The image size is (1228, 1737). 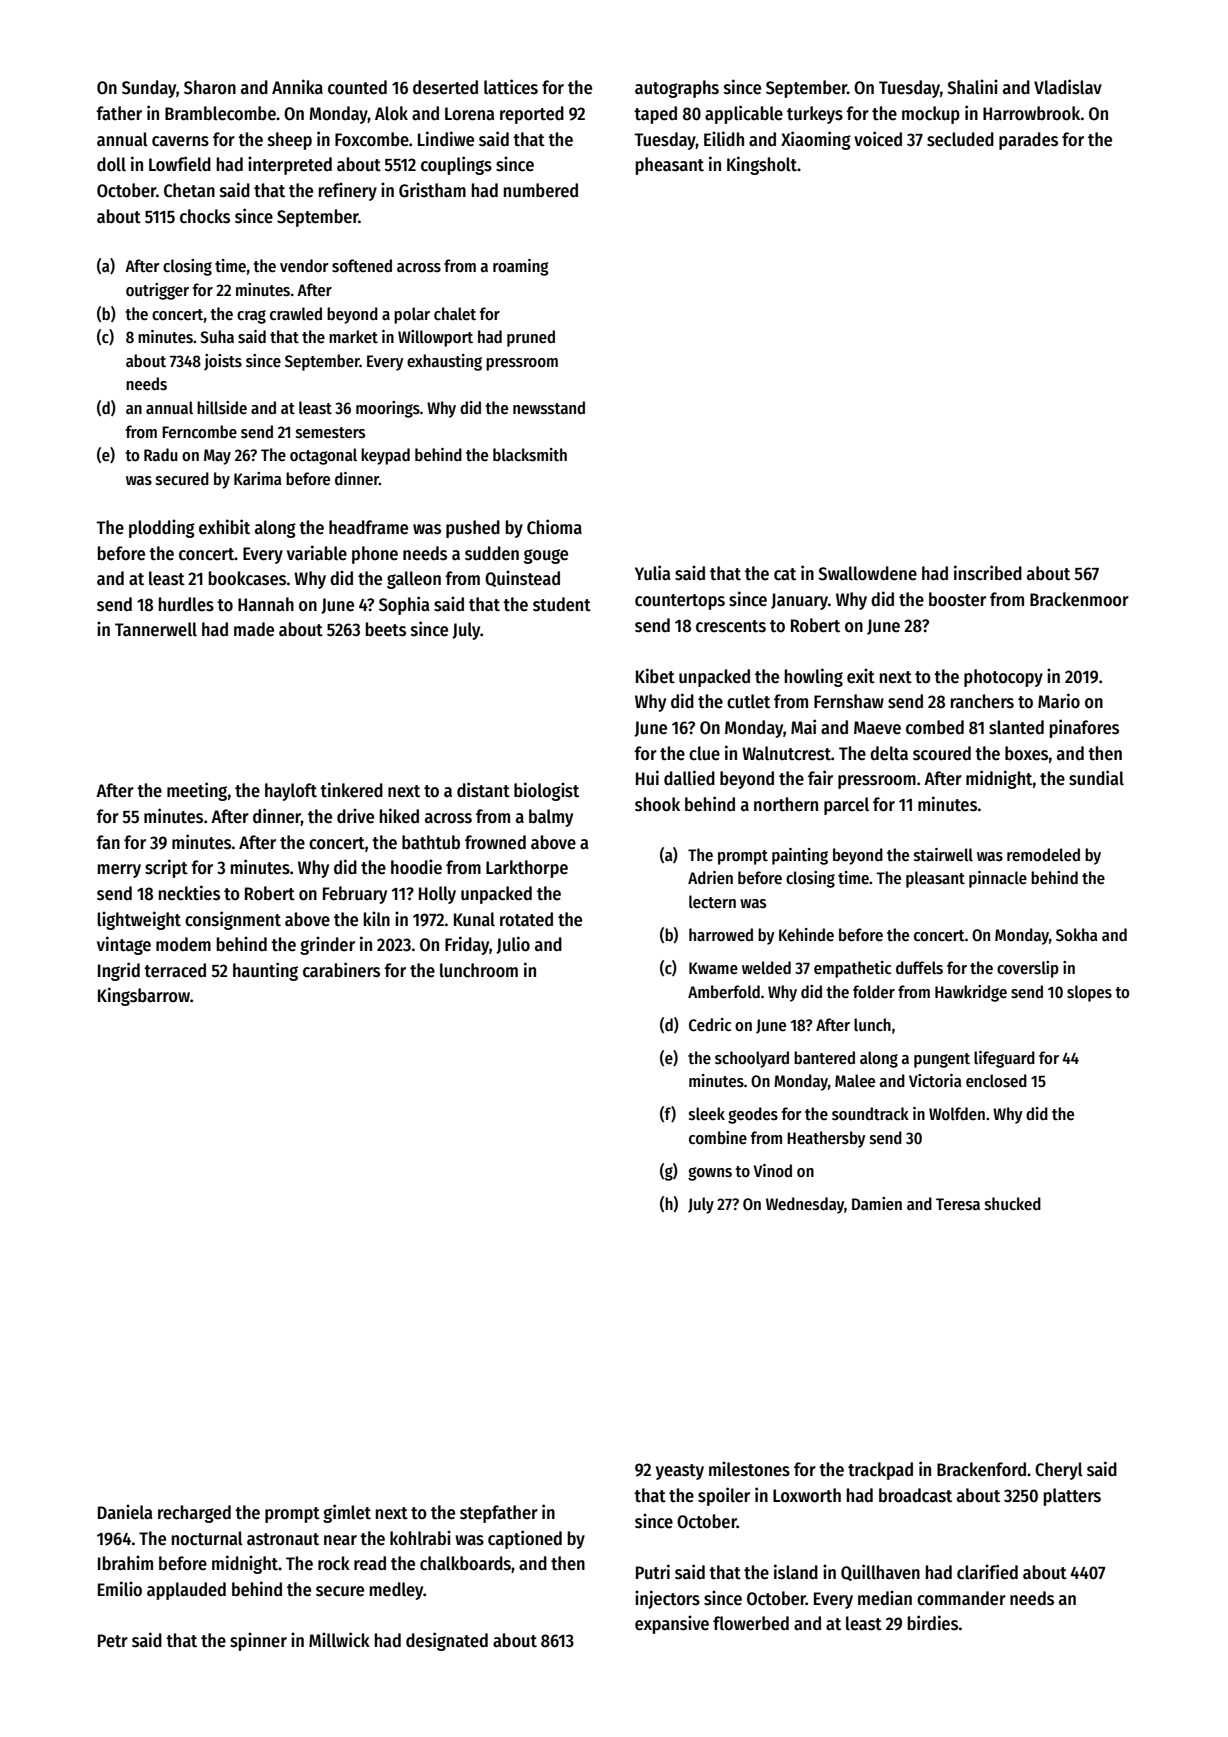 What do you see at coordinates (530, 455) in the screenshot?
I see `blacksmith` at bounding box center [530, 455].
